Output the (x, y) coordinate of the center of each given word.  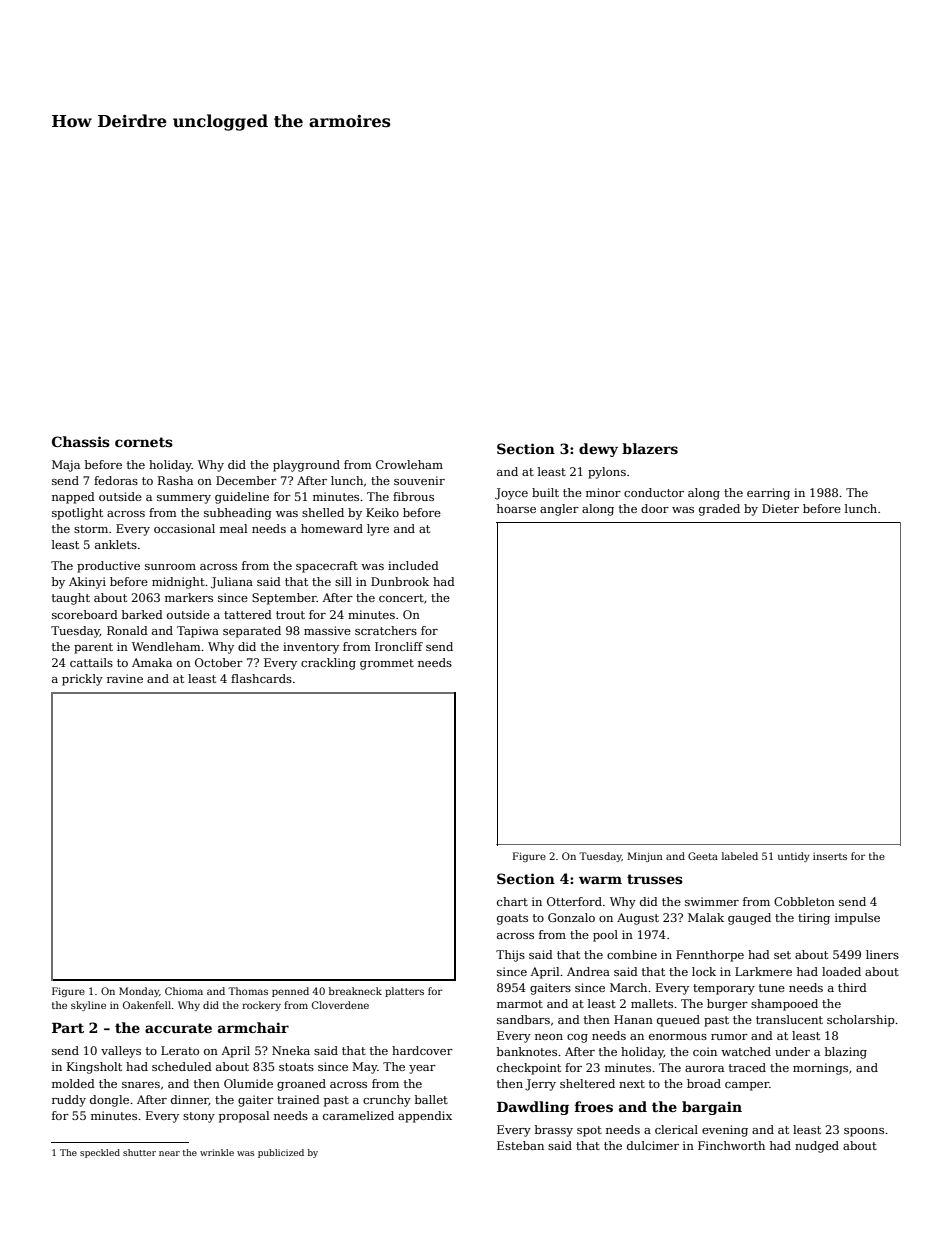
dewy (598, 450)
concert (401, 598)
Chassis (81, 441)
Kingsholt (94, 1068)
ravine (125, 678)
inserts (830, 856)
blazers (650, 448)
